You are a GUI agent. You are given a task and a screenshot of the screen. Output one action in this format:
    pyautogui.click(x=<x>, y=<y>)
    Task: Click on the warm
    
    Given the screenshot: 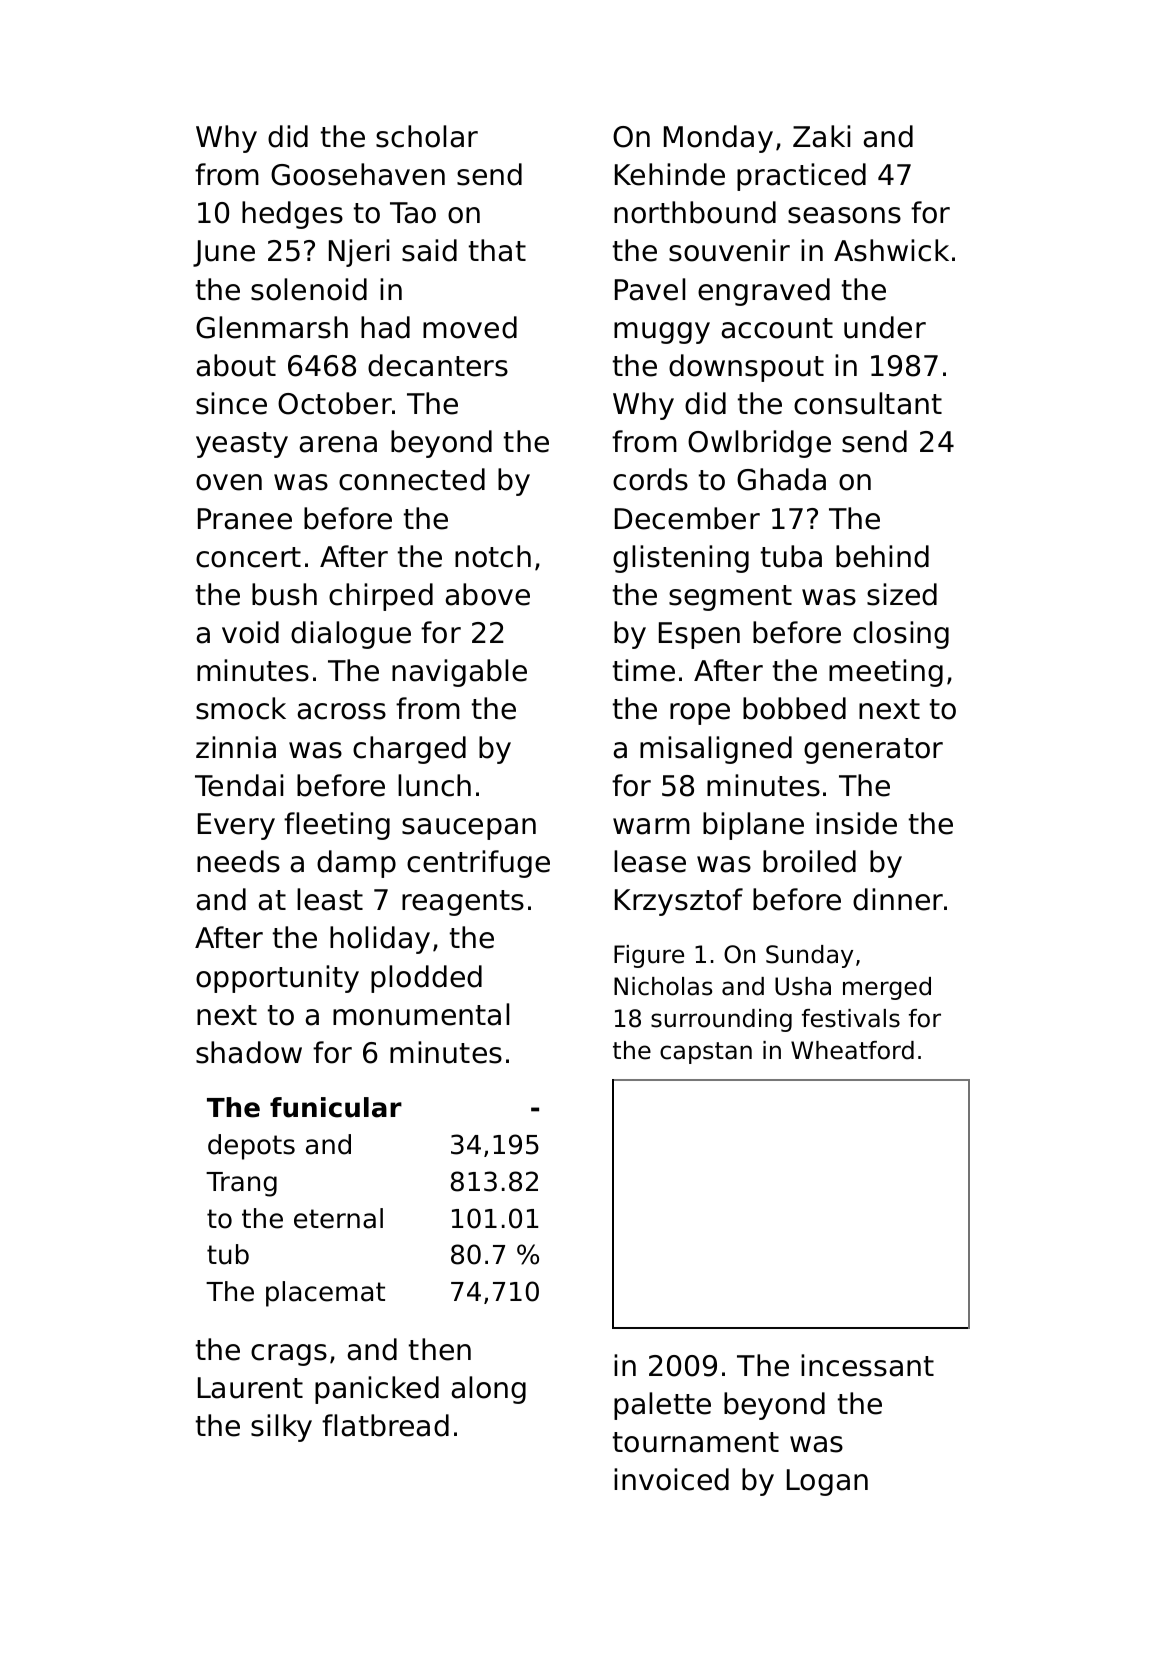 What is the action you would take?
    pyautogui.click(x=651, y=826)
